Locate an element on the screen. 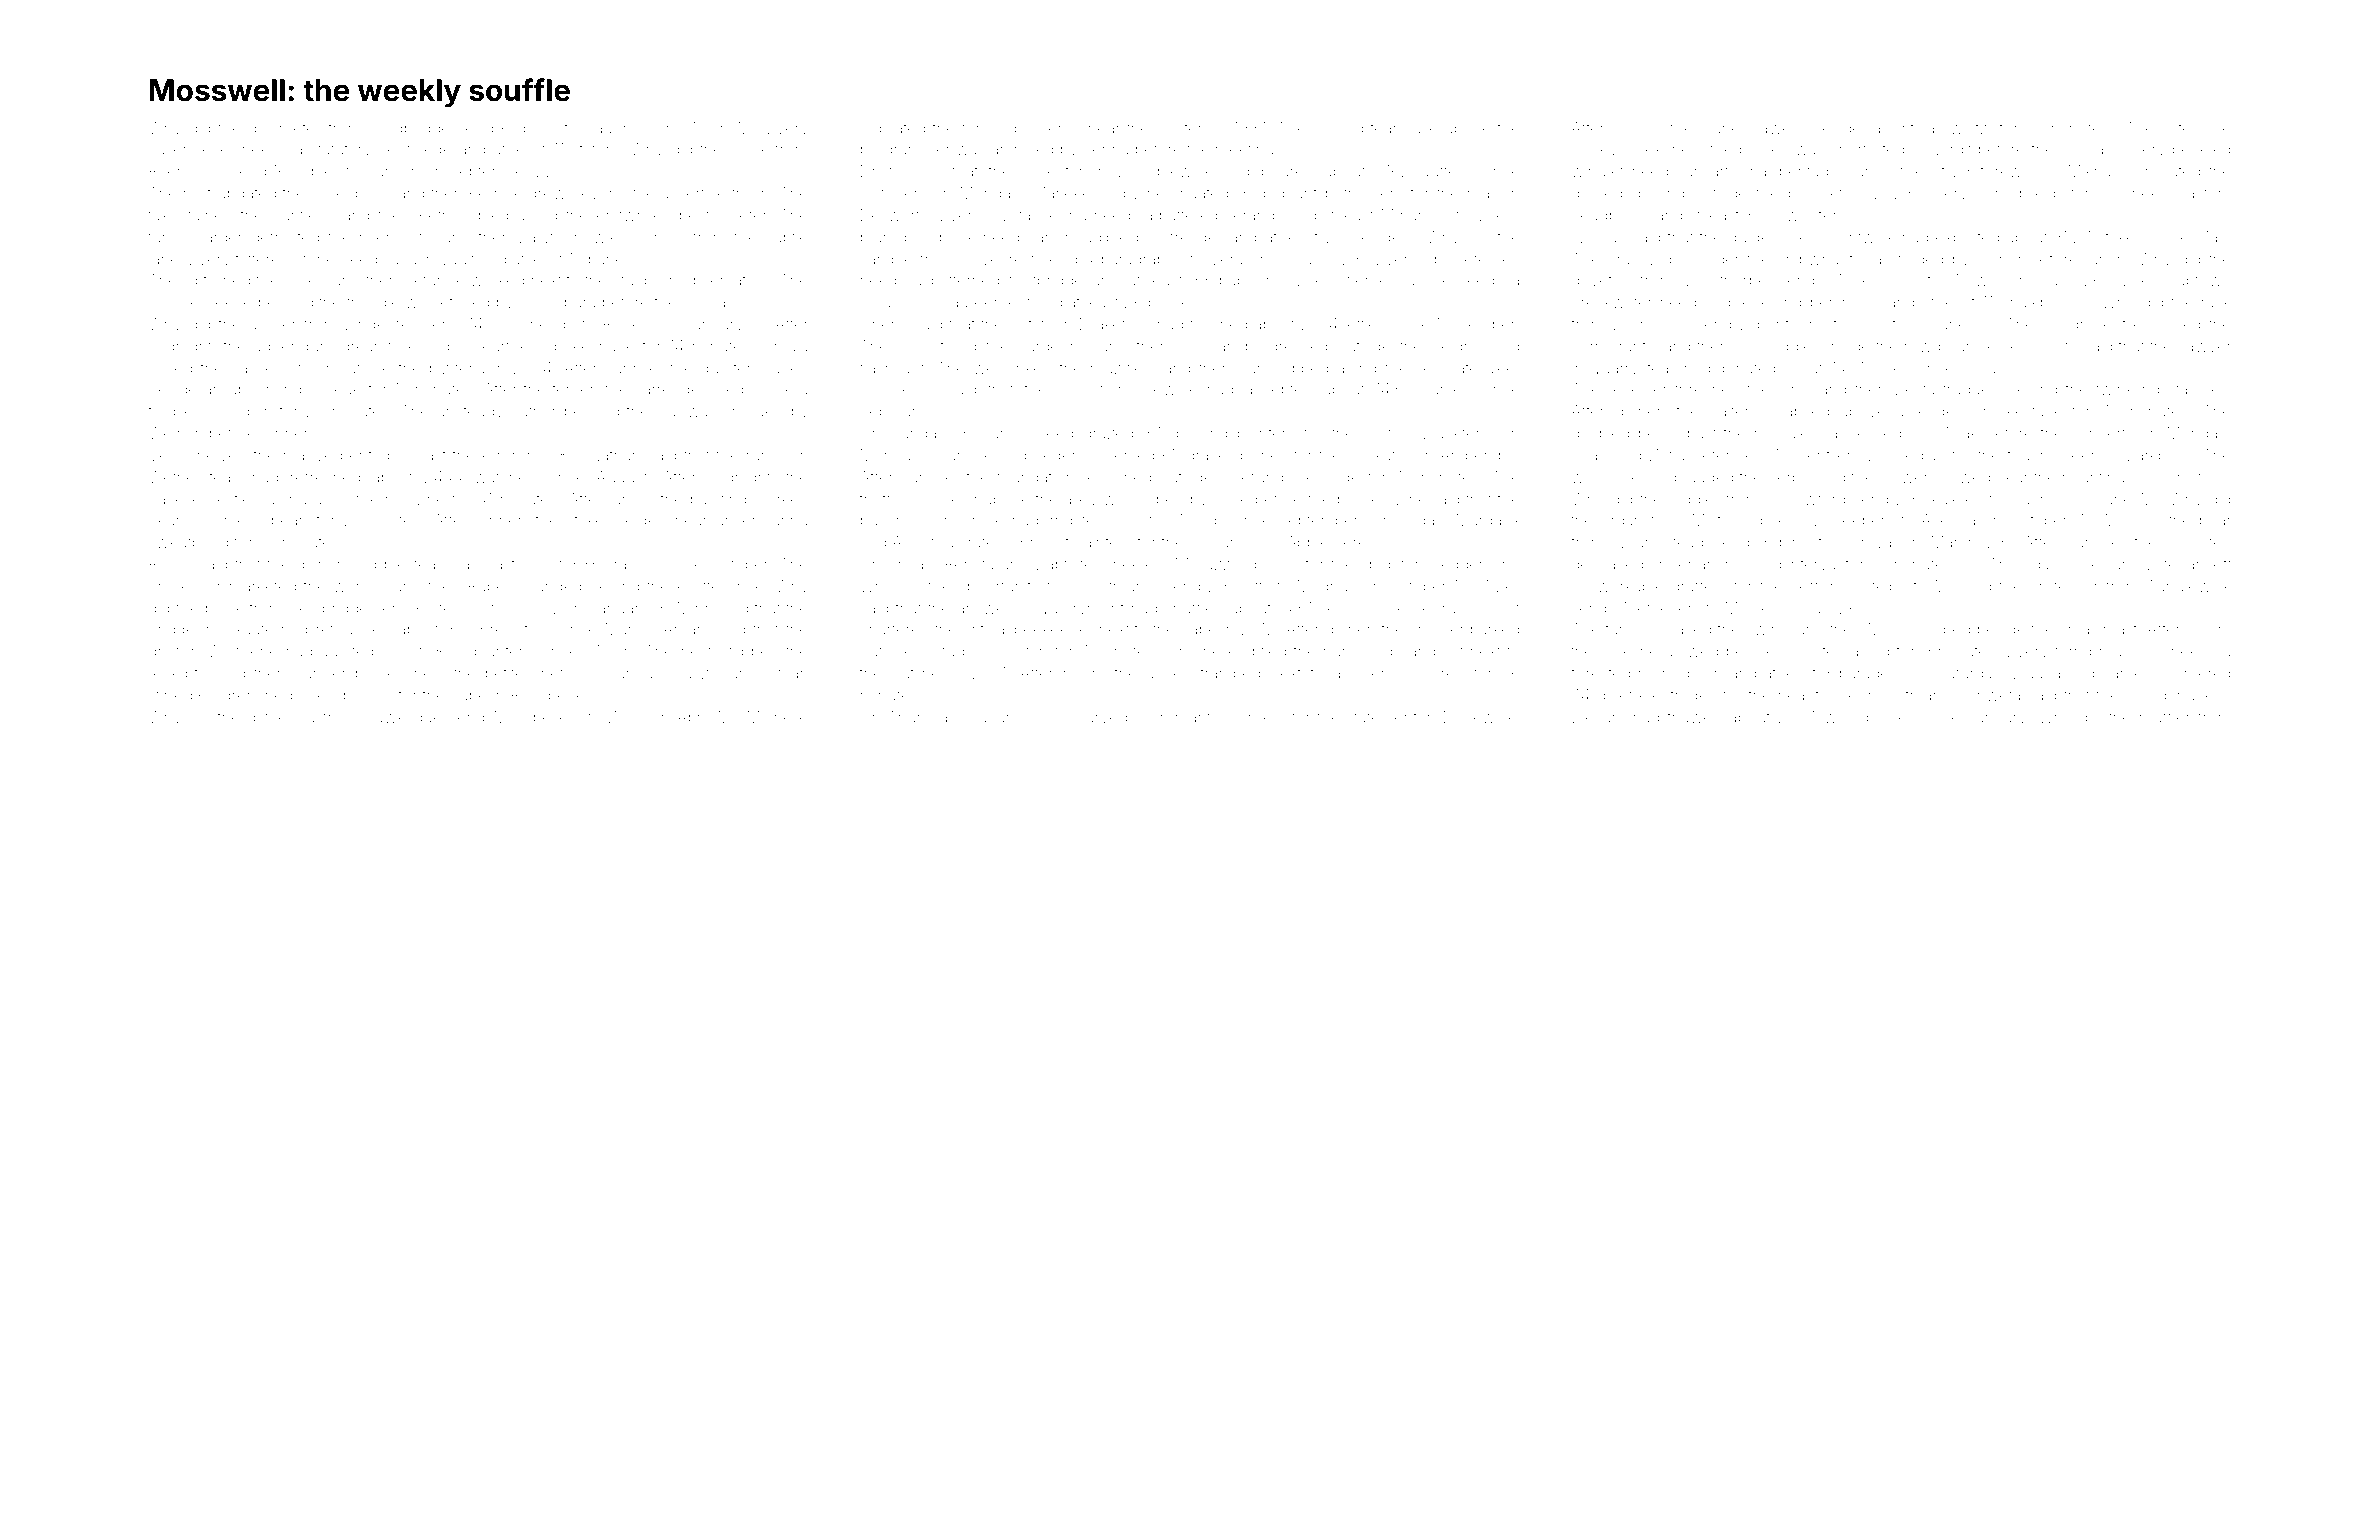  mauve is located at coordinates (308, 456).
